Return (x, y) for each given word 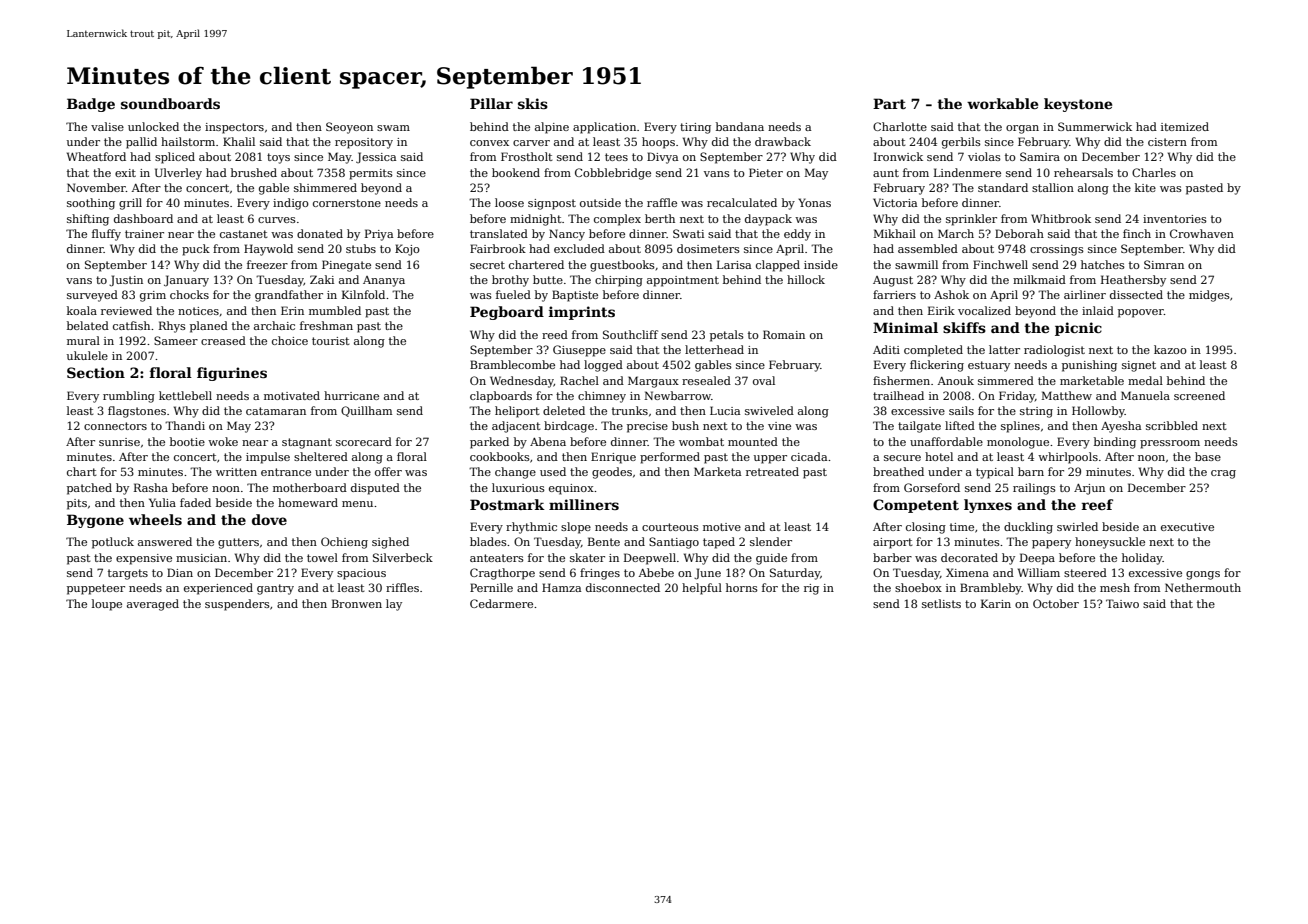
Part (889, 103)
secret (487, 265)
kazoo (1170, 349)
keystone (1078, 105)
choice (290, 340)
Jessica (376, 157)
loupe (107, 605)
